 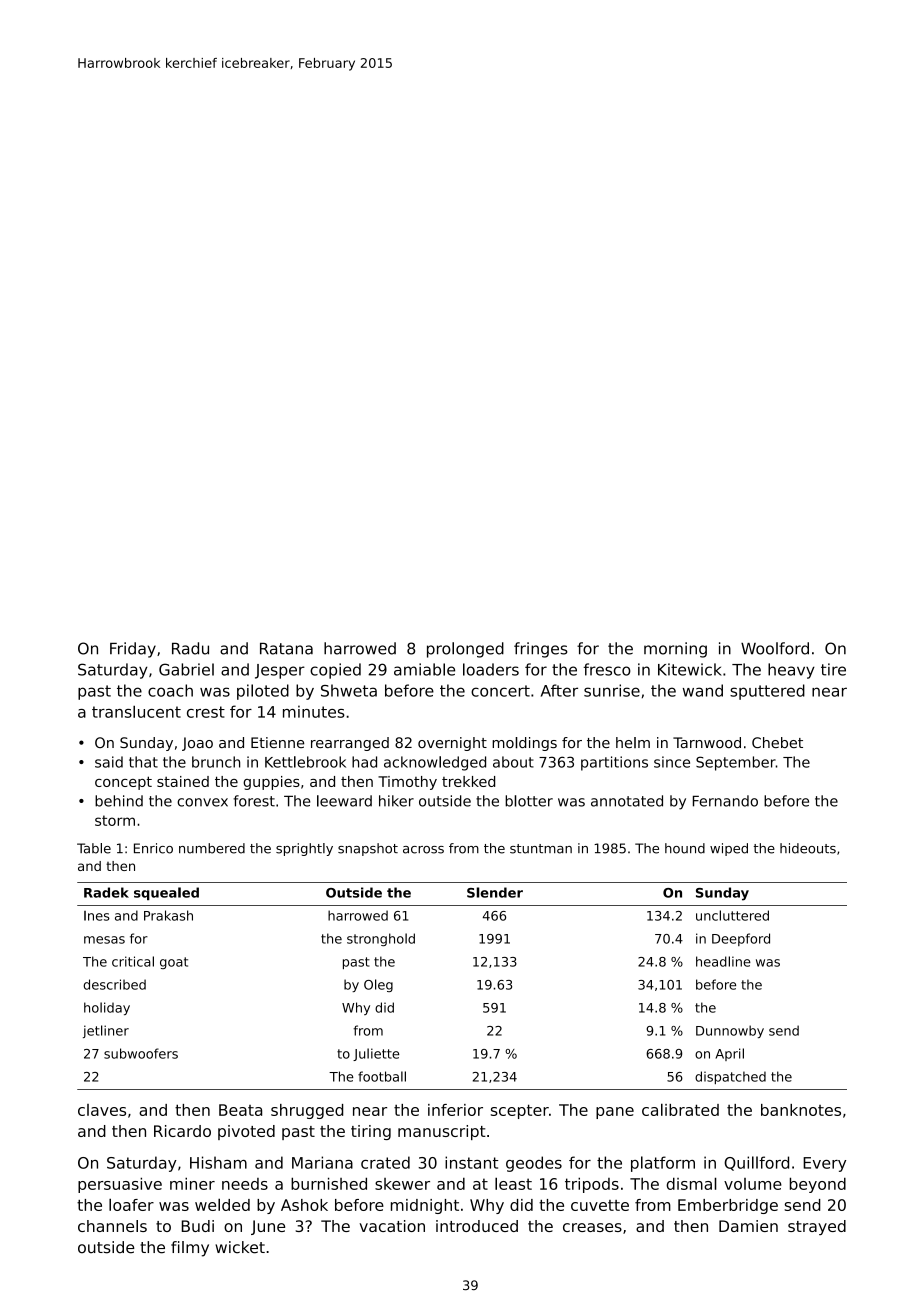 What do you see at coordinates (465, 650) in the screenshot?
I see `prolonged` at bounding box center [465, 650].
